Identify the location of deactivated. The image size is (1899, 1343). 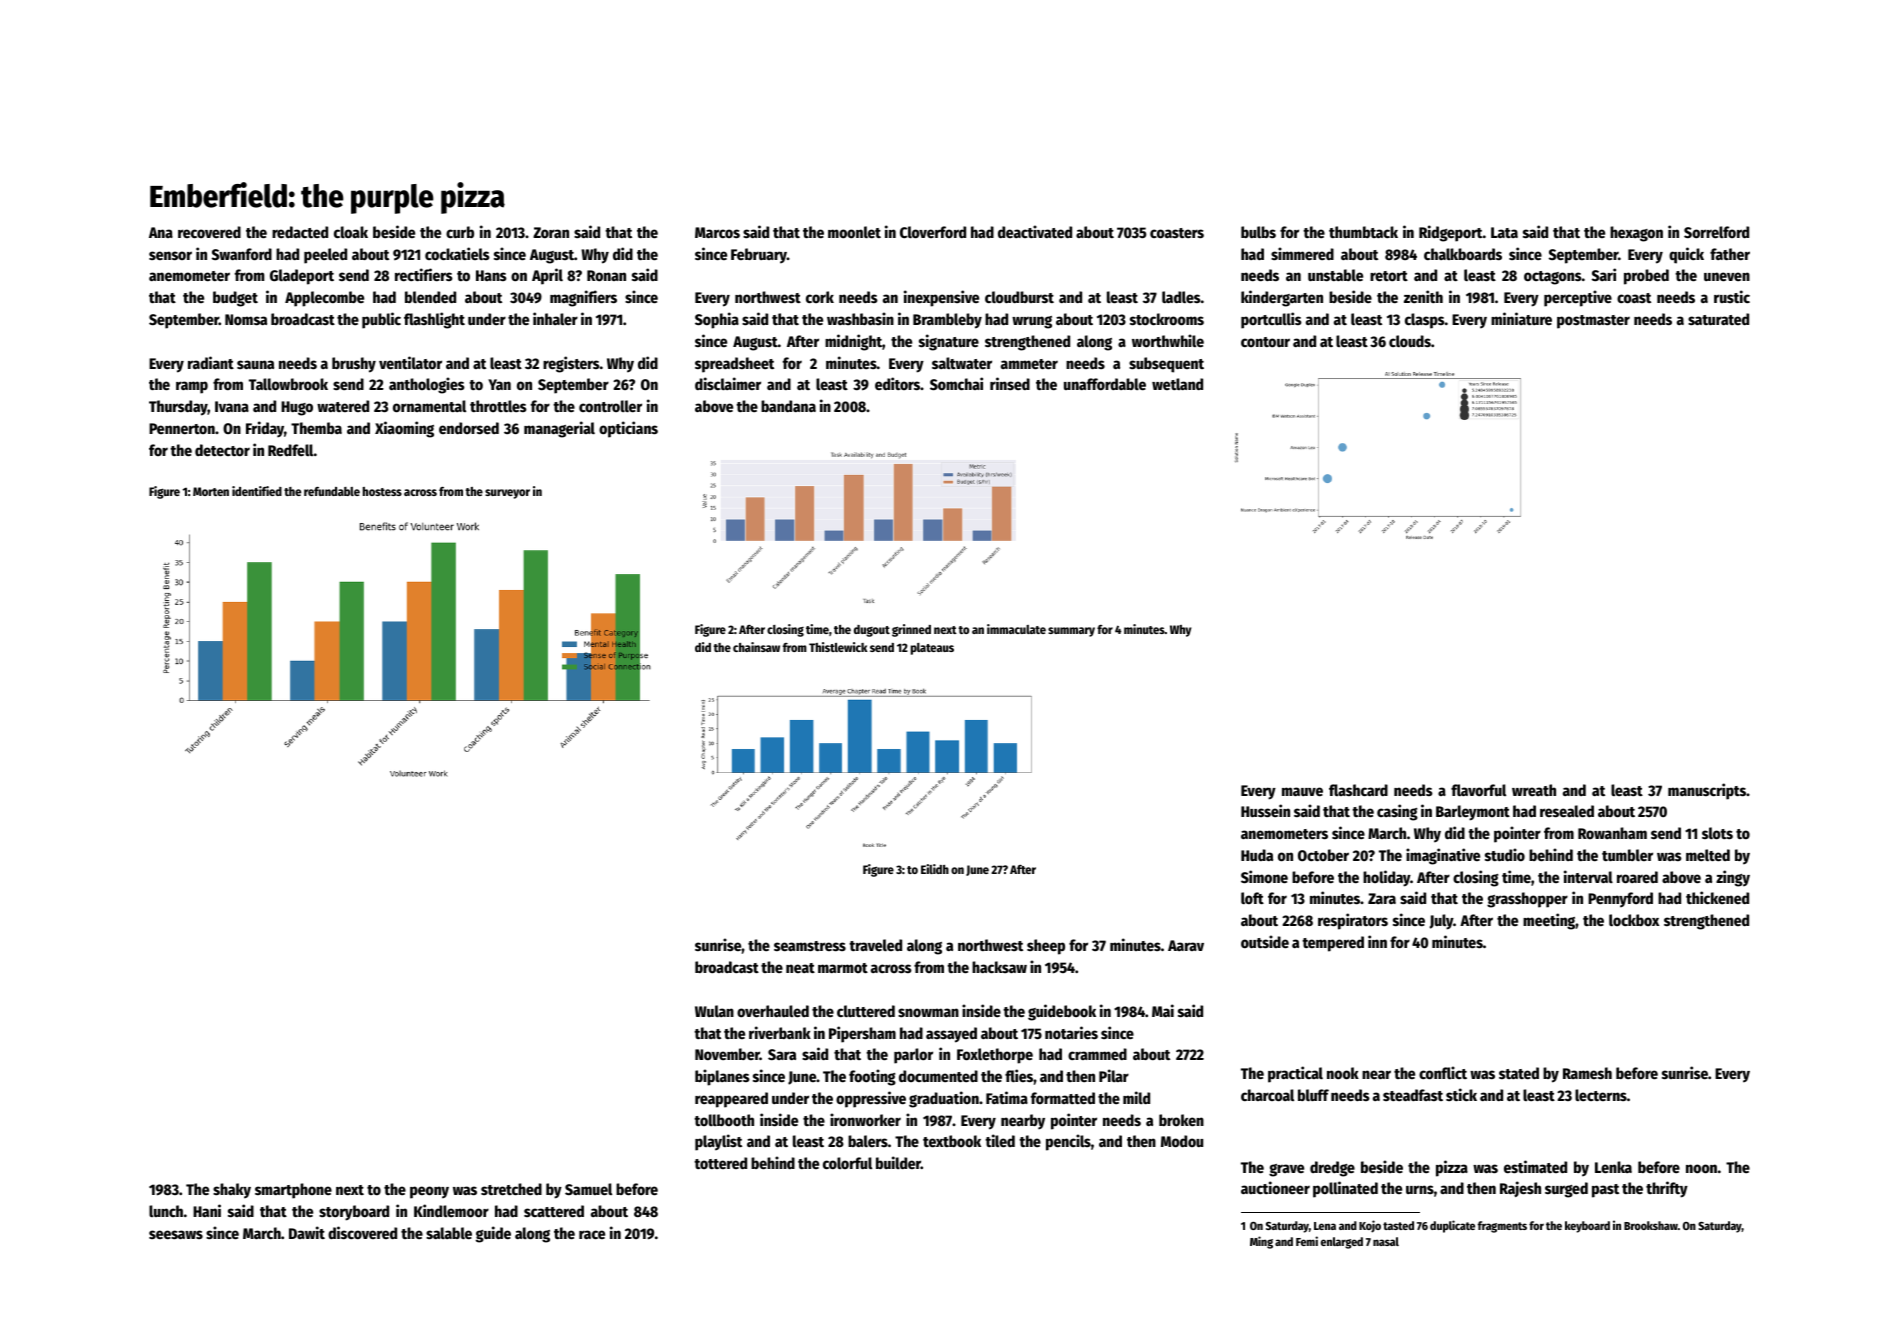
(1035, 231).
